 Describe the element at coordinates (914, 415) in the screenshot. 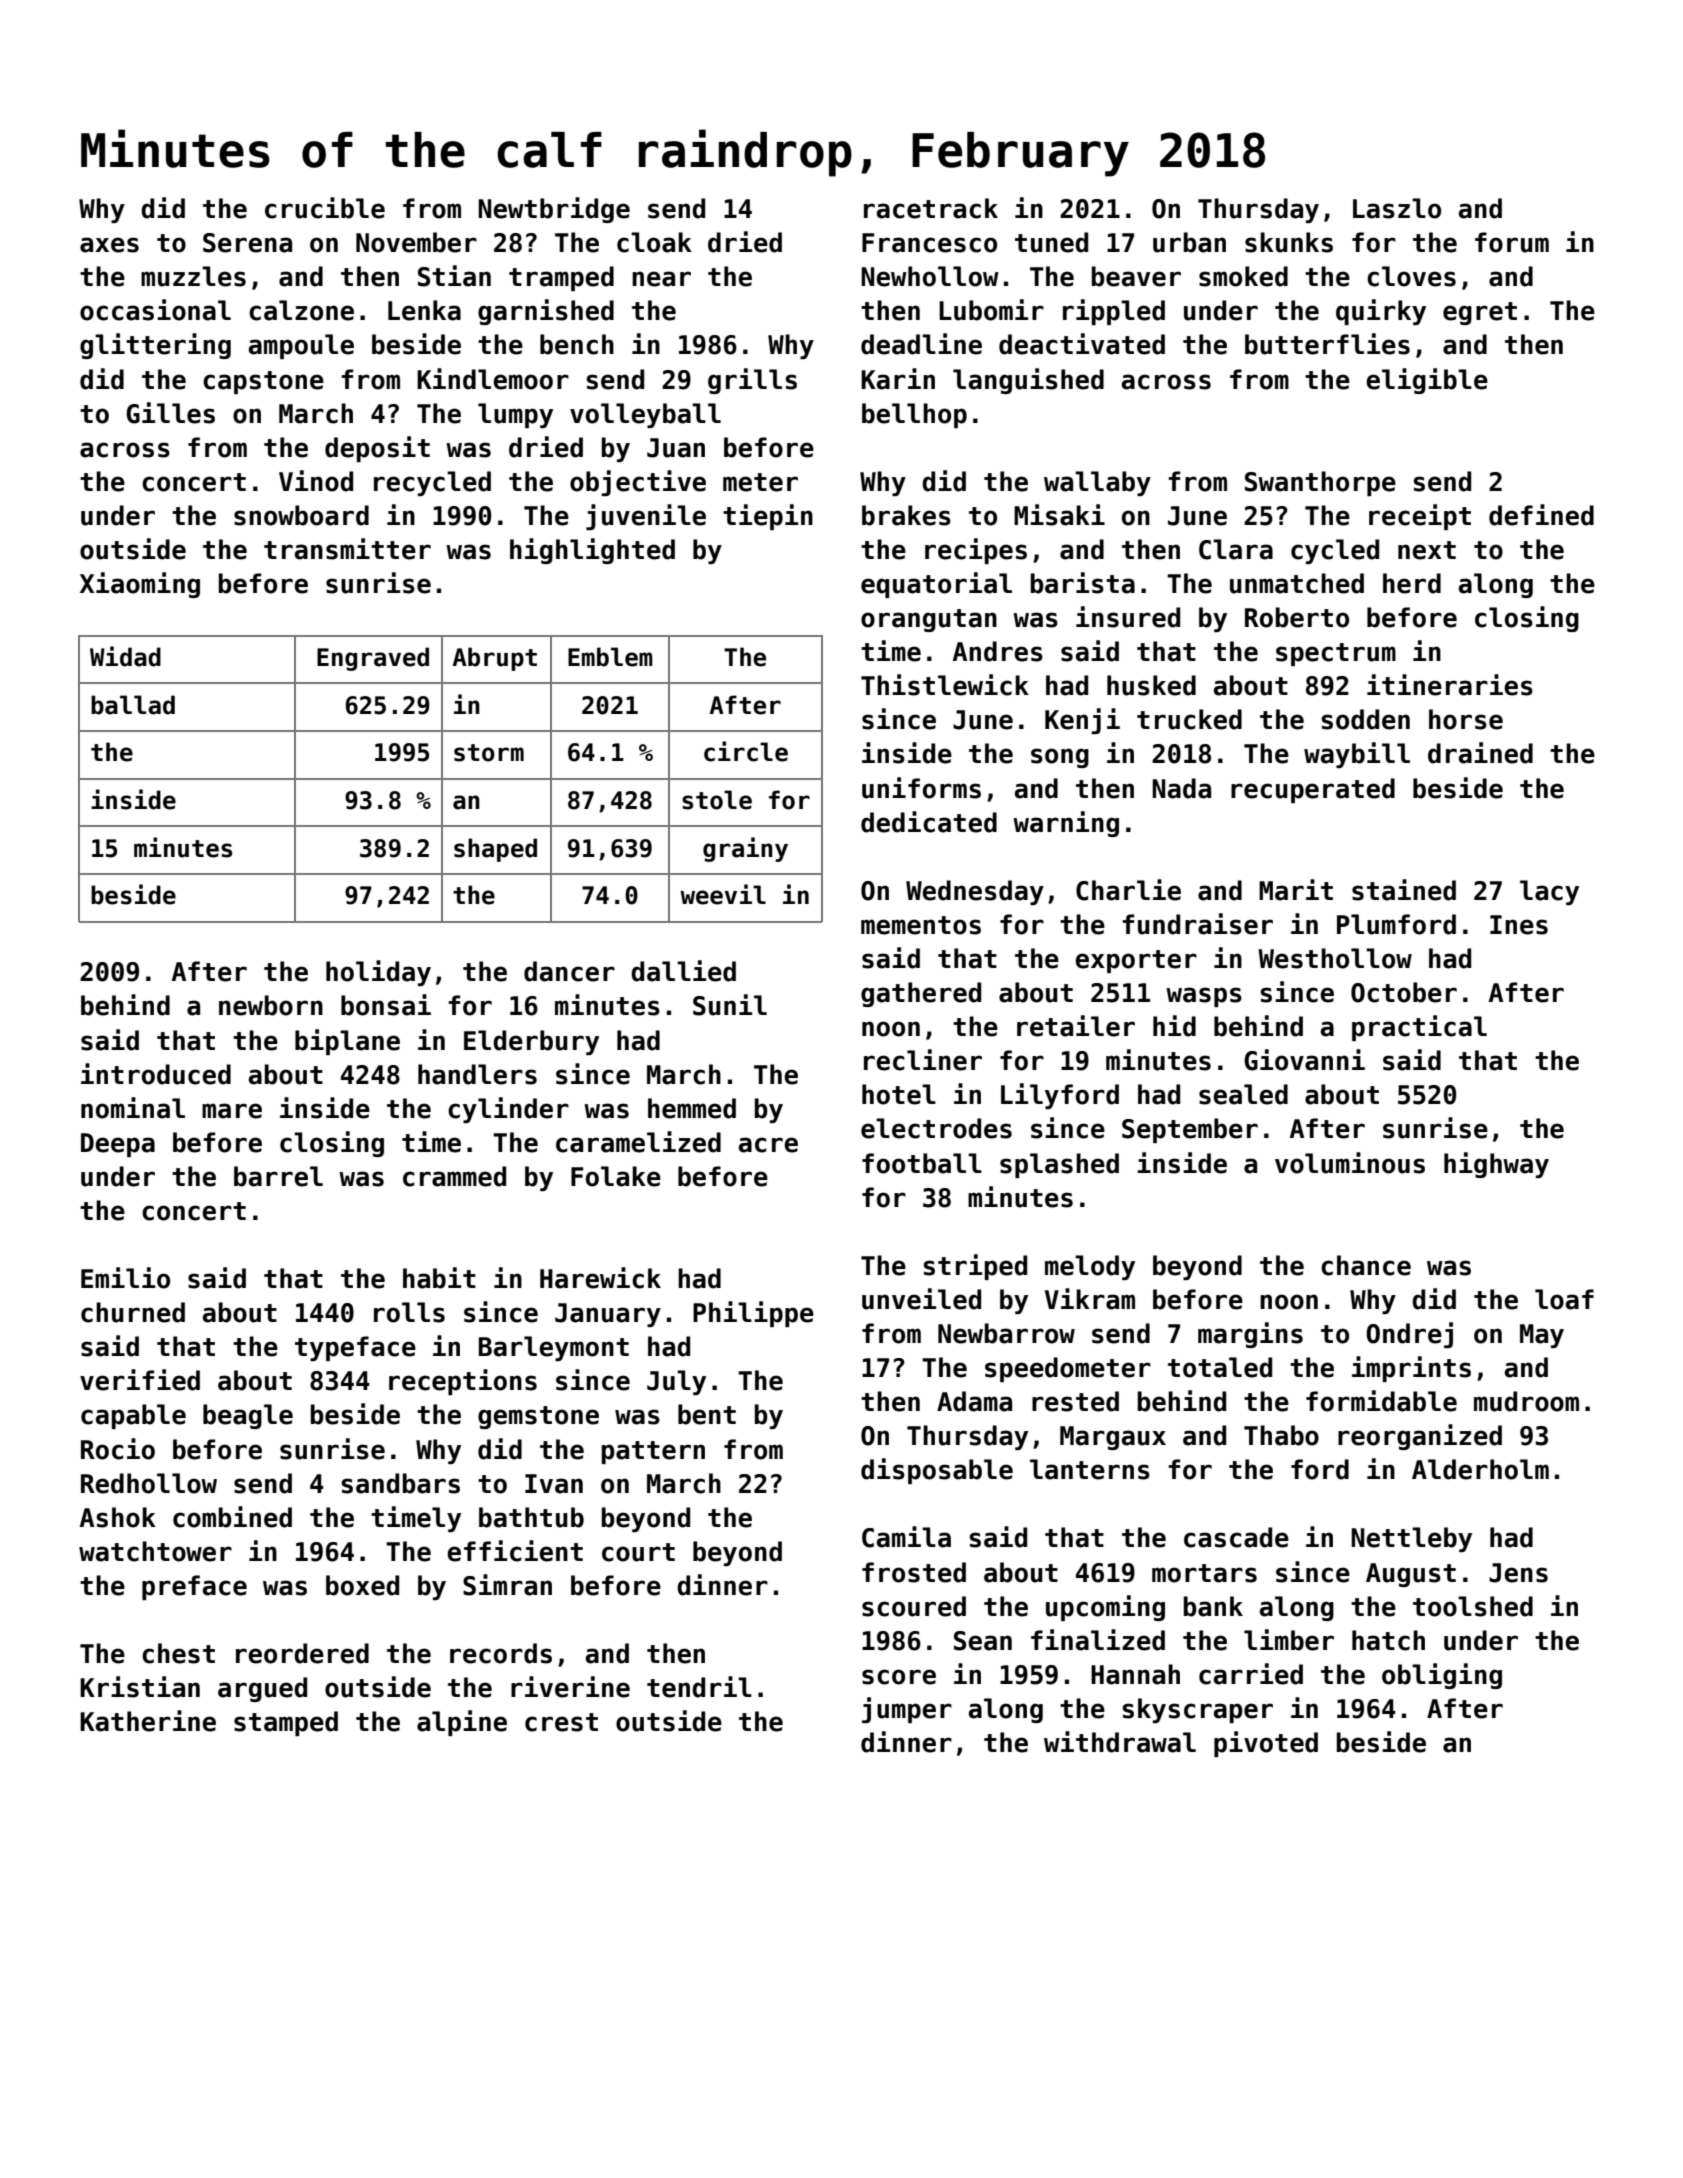

I see `bellhop` at that location.
